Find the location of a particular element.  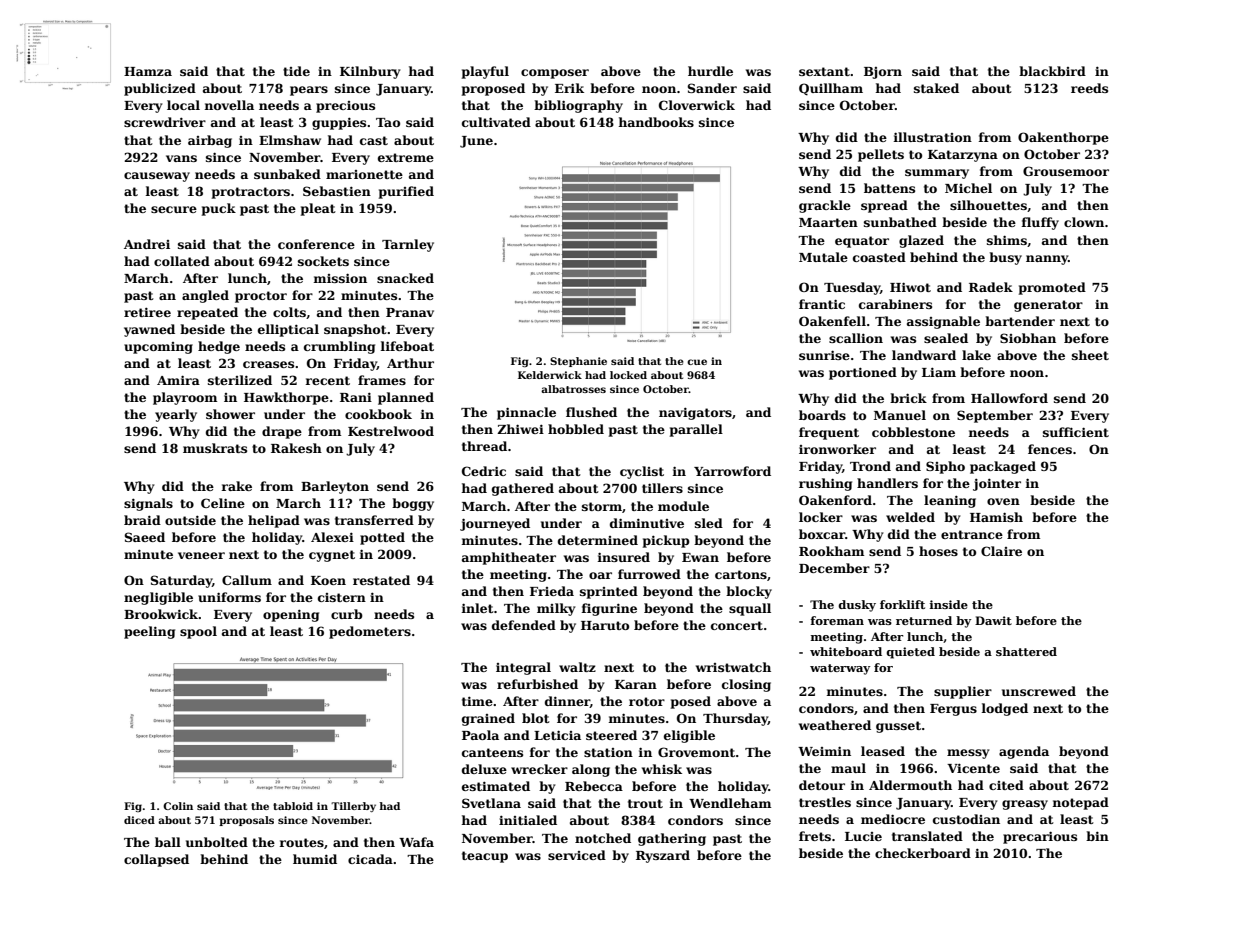

purified is located at coordinates (406, 192).
